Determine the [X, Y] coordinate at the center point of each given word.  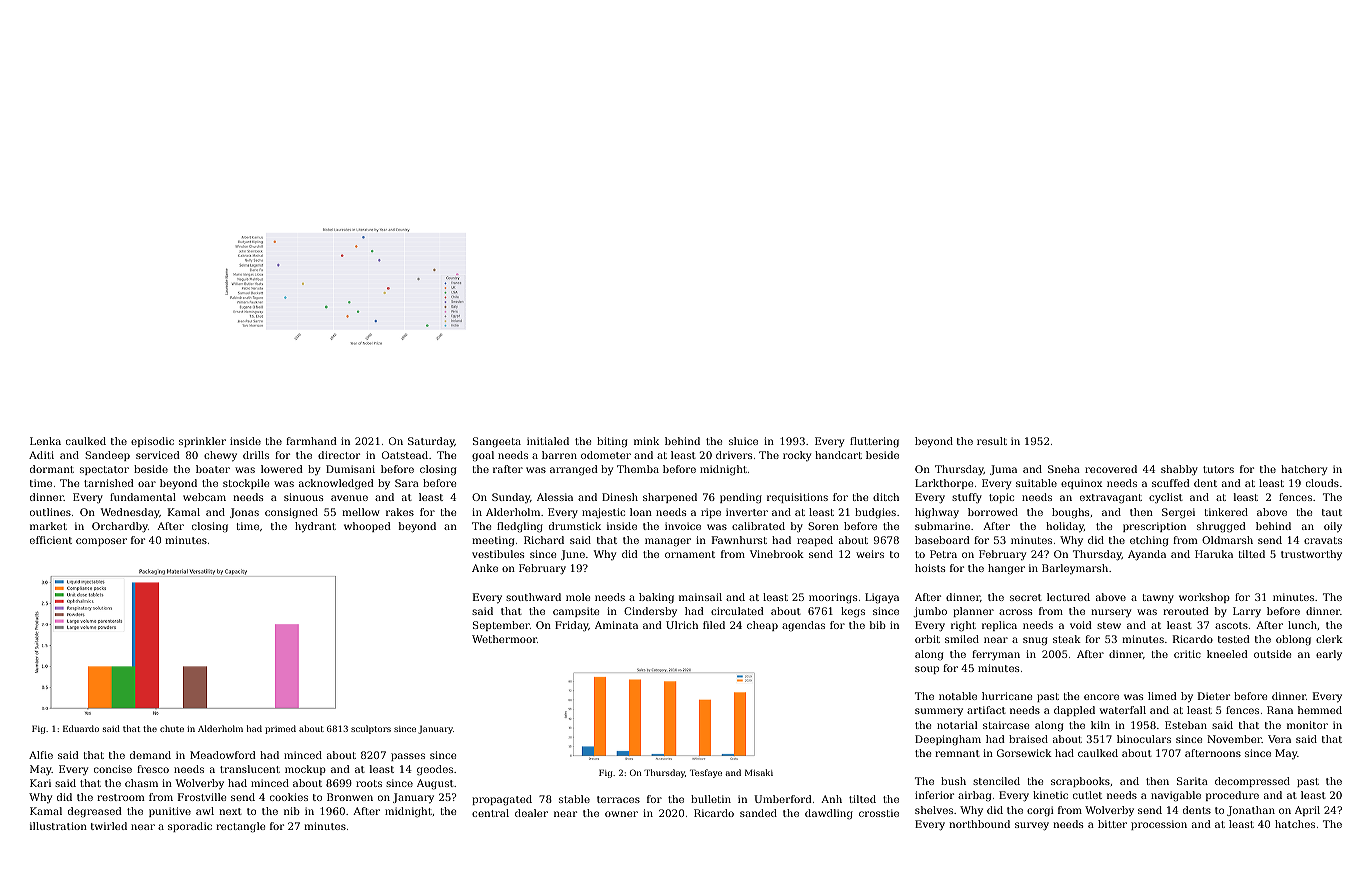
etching [1149, 541]
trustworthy [1311, 555]
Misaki [759, 772]
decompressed [1252, 782]
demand [150, 755]
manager [668, 542]
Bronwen [350, 797]
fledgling [520, 527]
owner [621, 814]
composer [101, 542]
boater [213, 469]
